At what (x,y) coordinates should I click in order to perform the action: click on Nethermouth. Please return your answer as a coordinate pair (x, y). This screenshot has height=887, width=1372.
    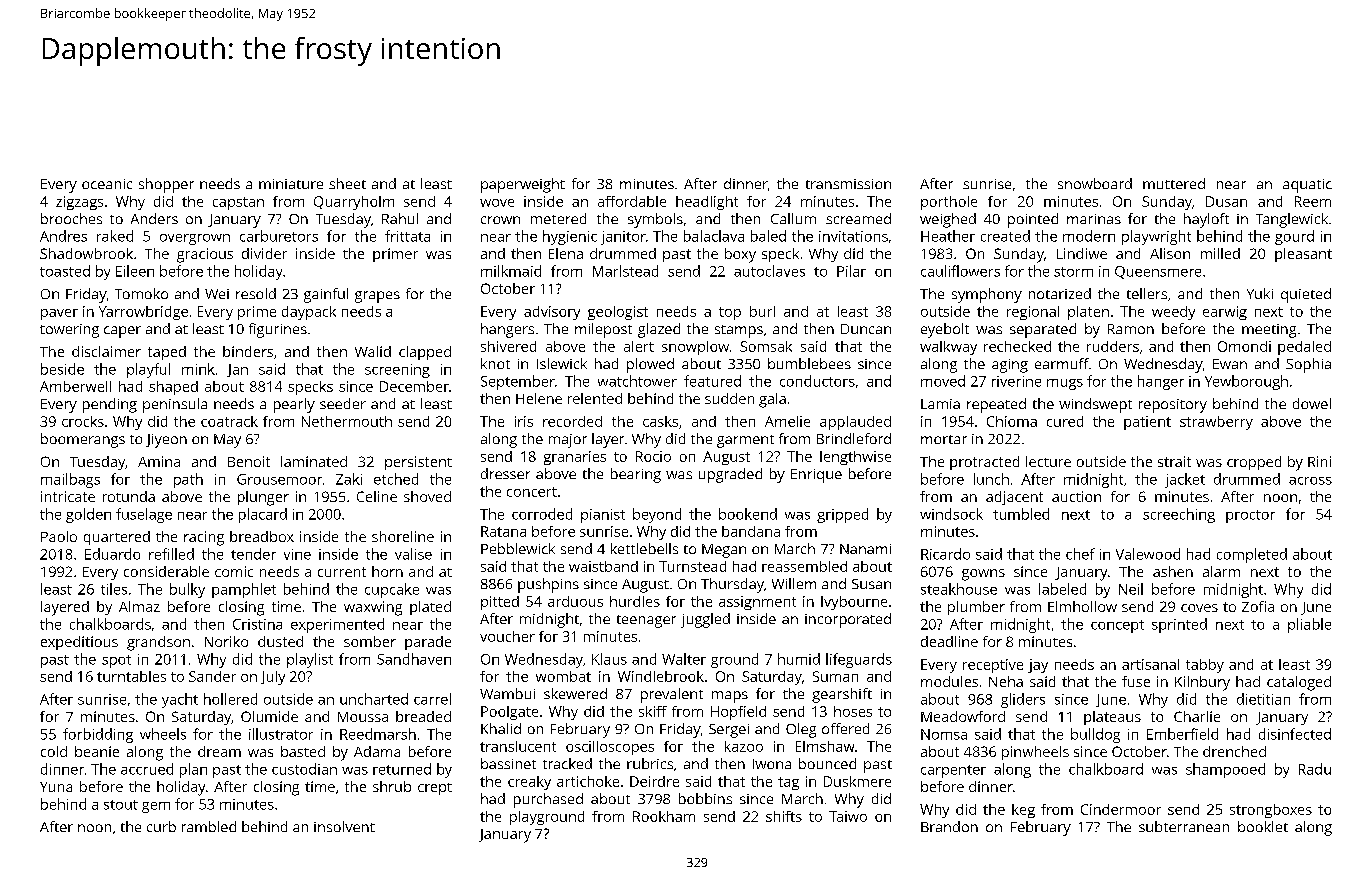
    Looking at the image, I should click on (347, 421).
